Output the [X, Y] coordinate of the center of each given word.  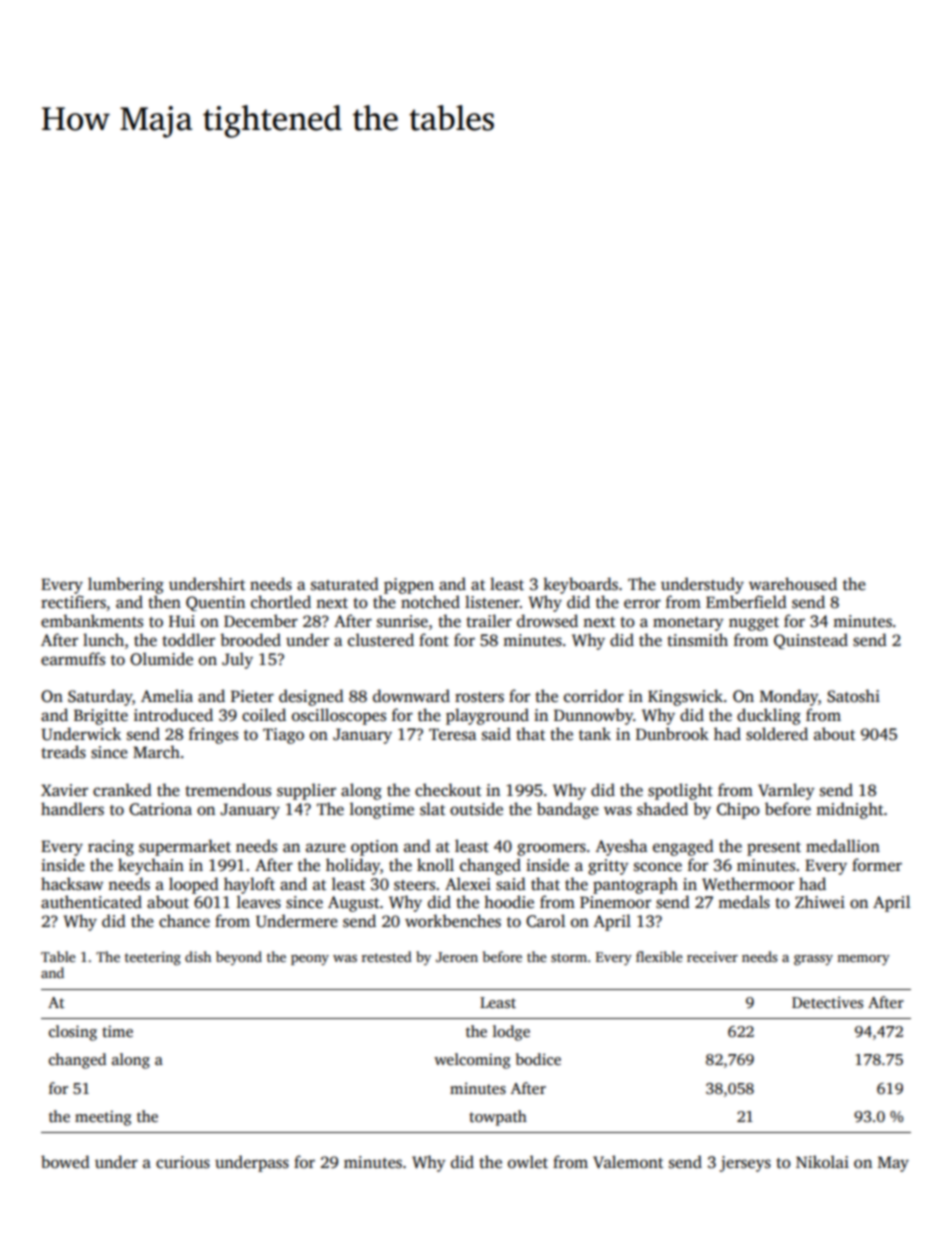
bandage [568, 810]
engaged [683, 847]
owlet [528, 1162]
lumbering [126, 585]
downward [411, 696]
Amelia [167, 695]
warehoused [793, 584]
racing [111, 848]
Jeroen [457, 957]
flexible [659, 956]
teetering [153, 959]
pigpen [409, 586]
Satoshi [853, 696]
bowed [65, 1162]
